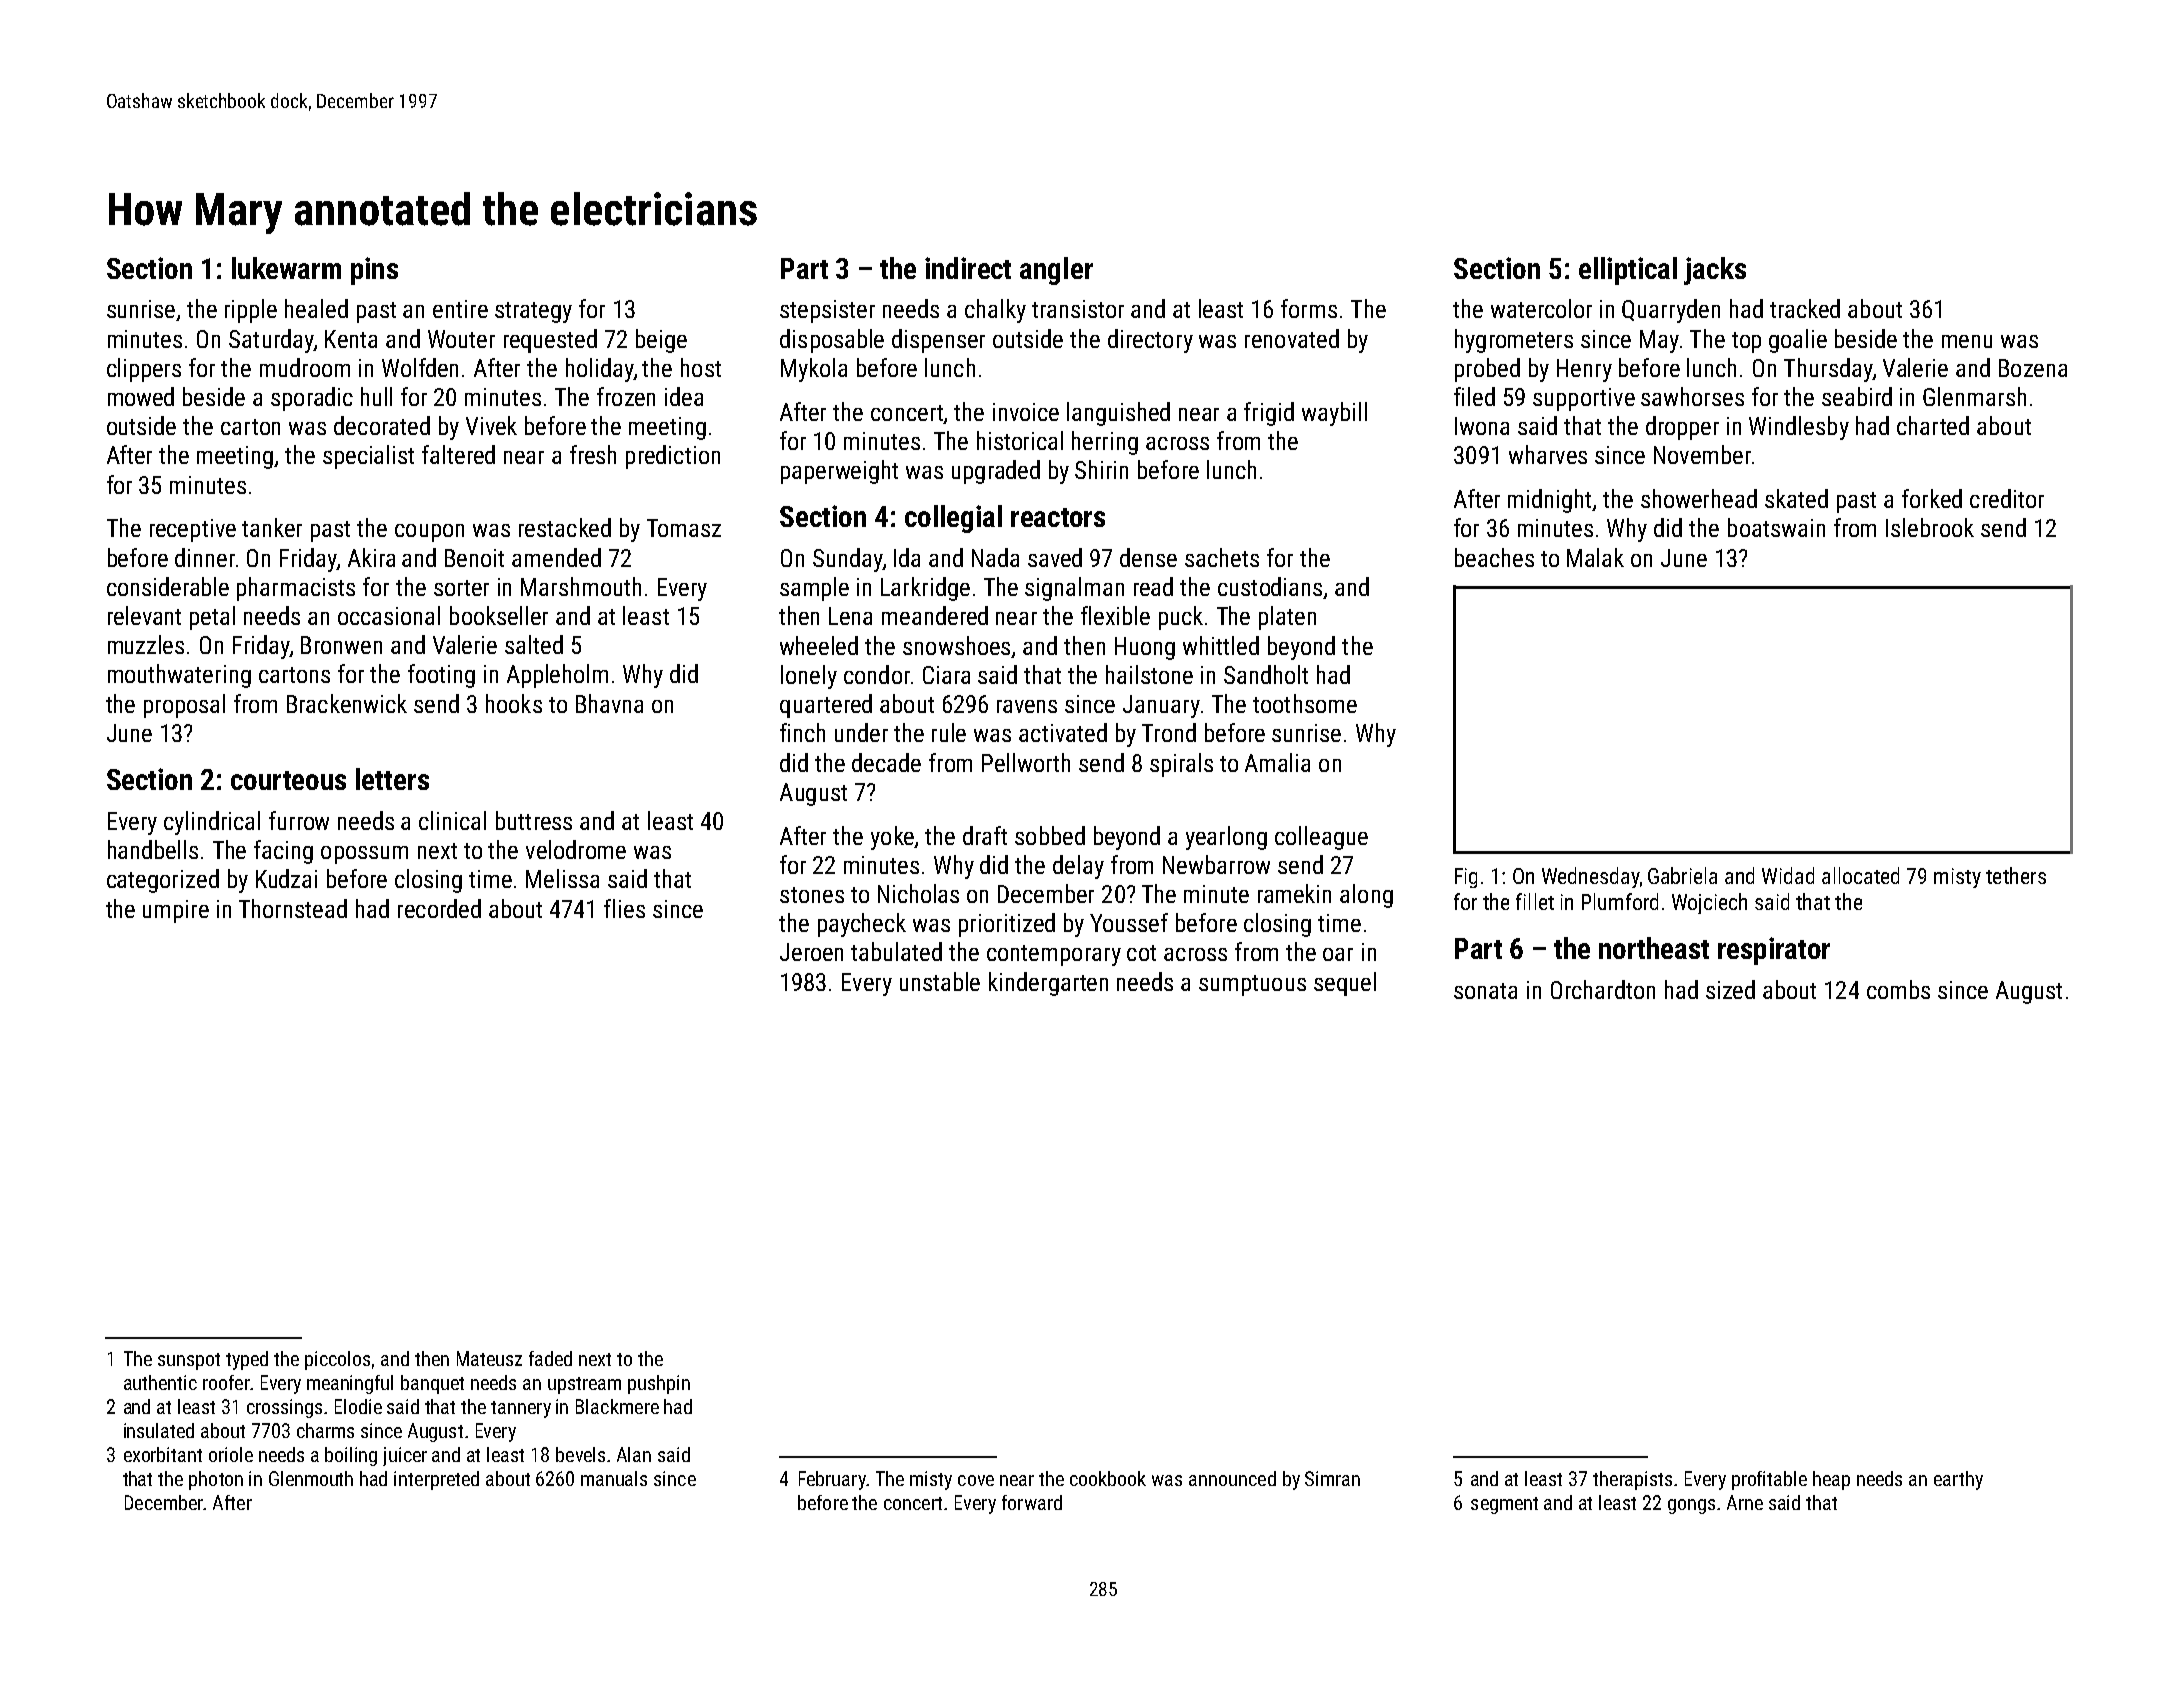  I want to click on Bhavna, so click(609, 703).
